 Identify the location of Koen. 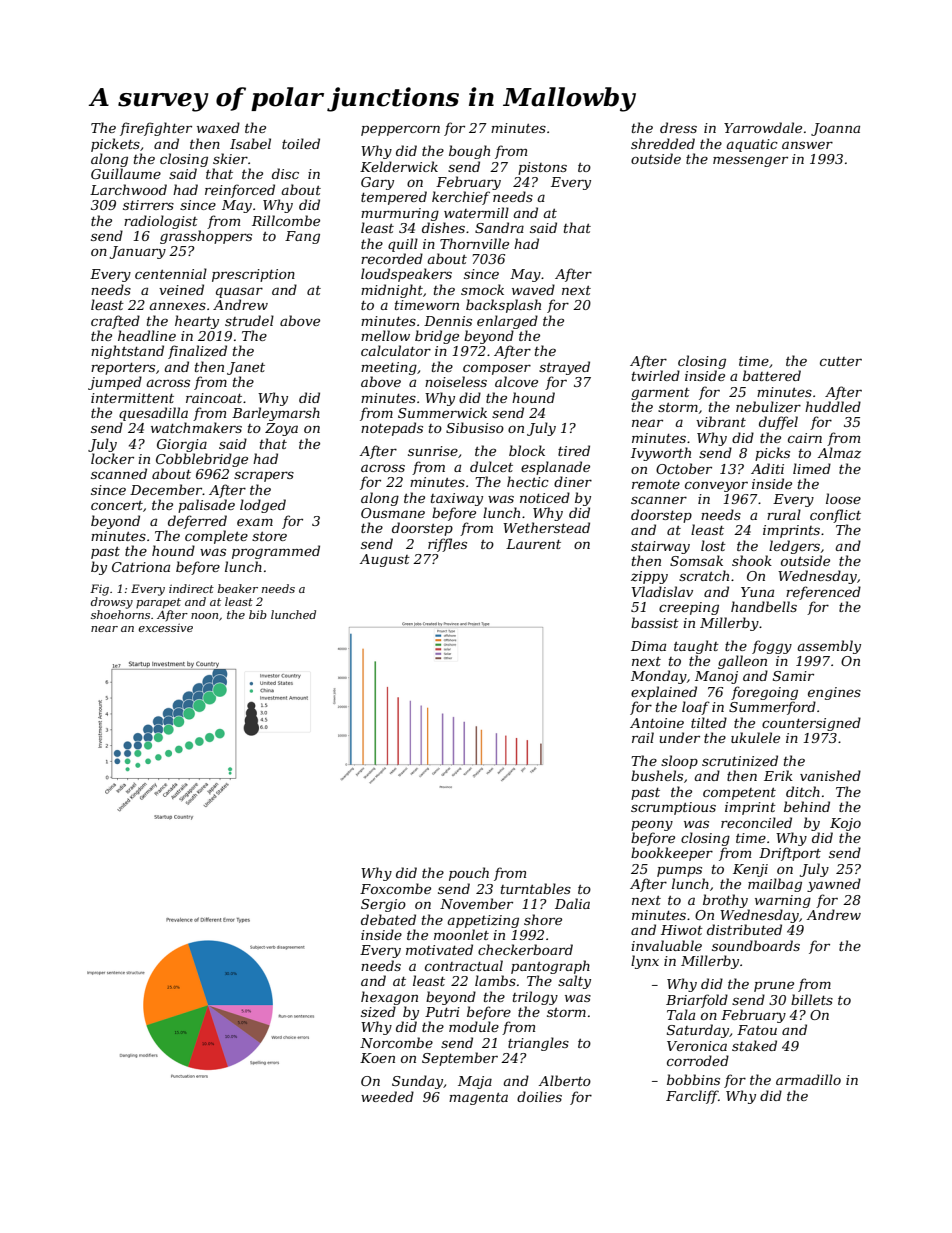
(377, 1058).
